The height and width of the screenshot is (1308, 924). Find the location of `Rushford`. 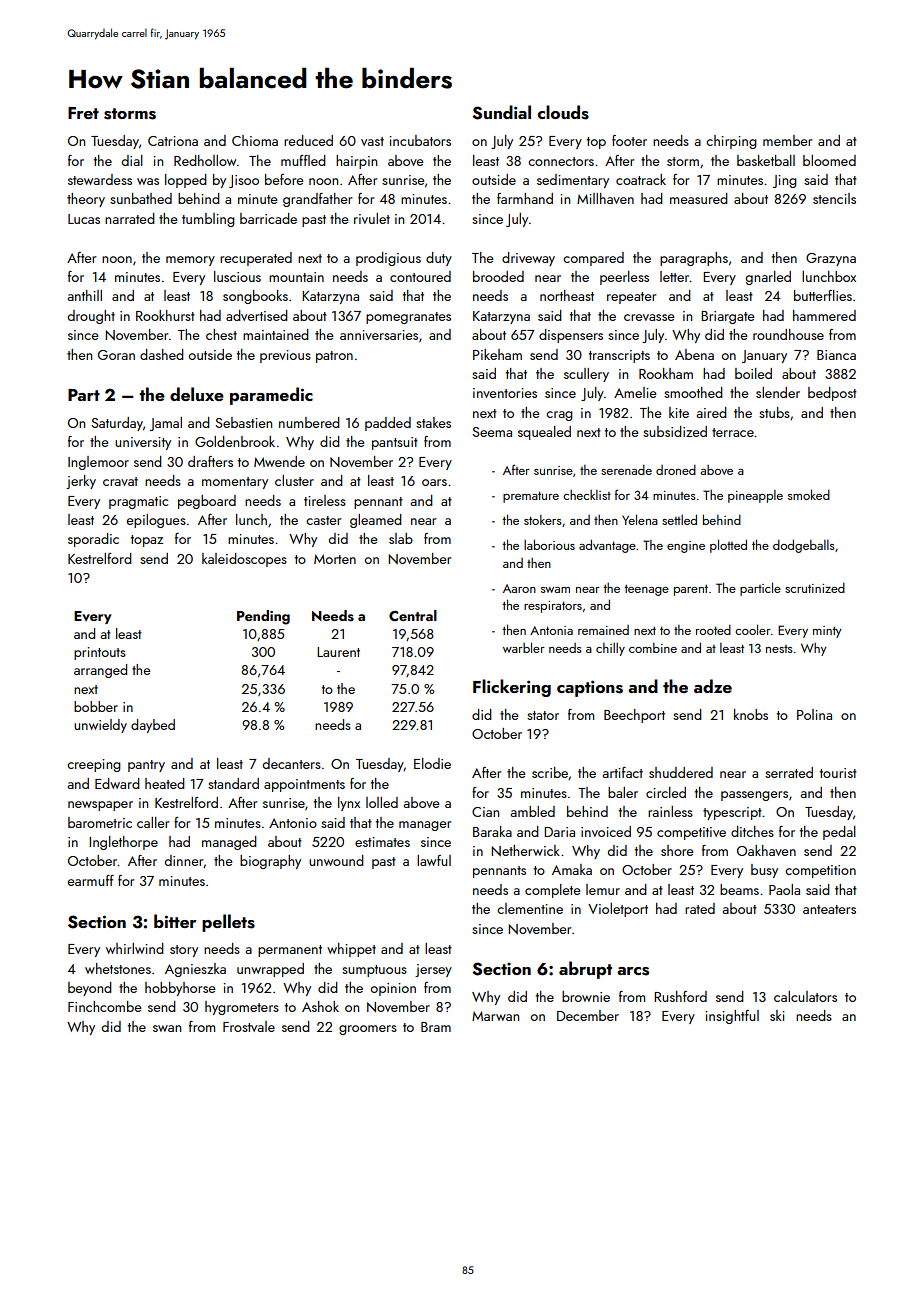

Rushford is located at coordinates (680, 996).
